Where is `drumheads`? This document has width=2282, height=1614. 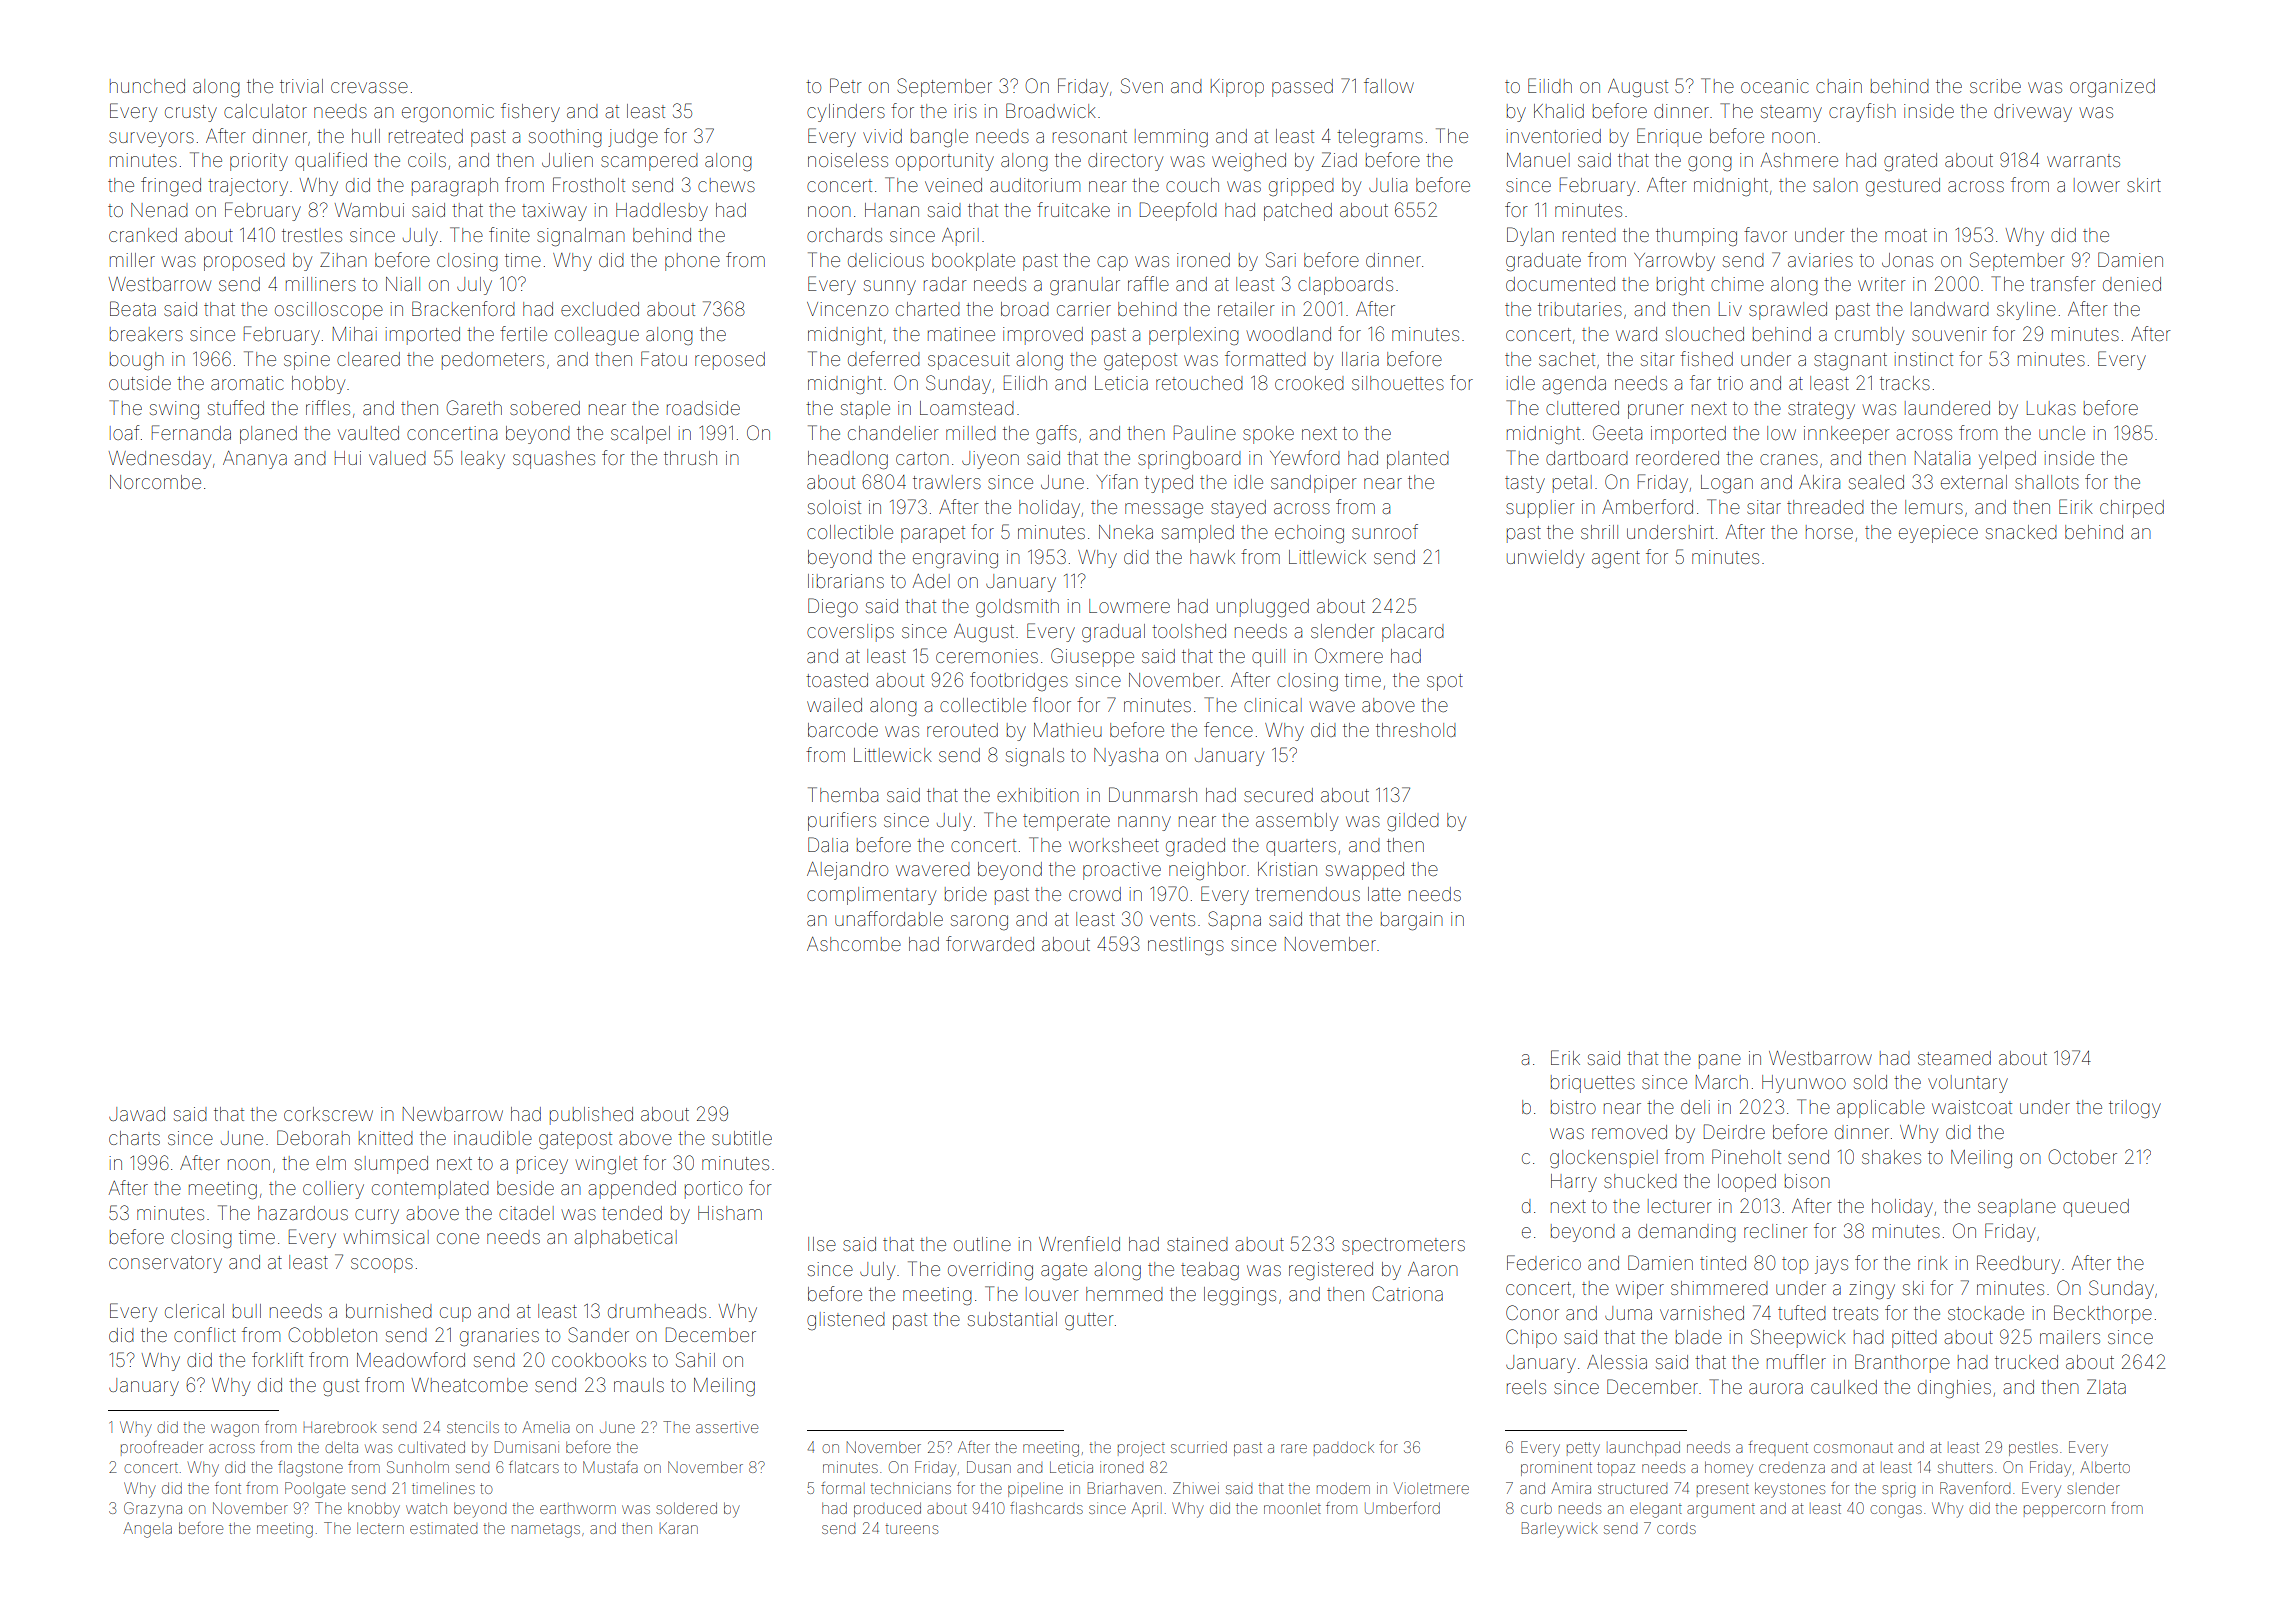 drumheads is located at coordinates (657, 1311).
